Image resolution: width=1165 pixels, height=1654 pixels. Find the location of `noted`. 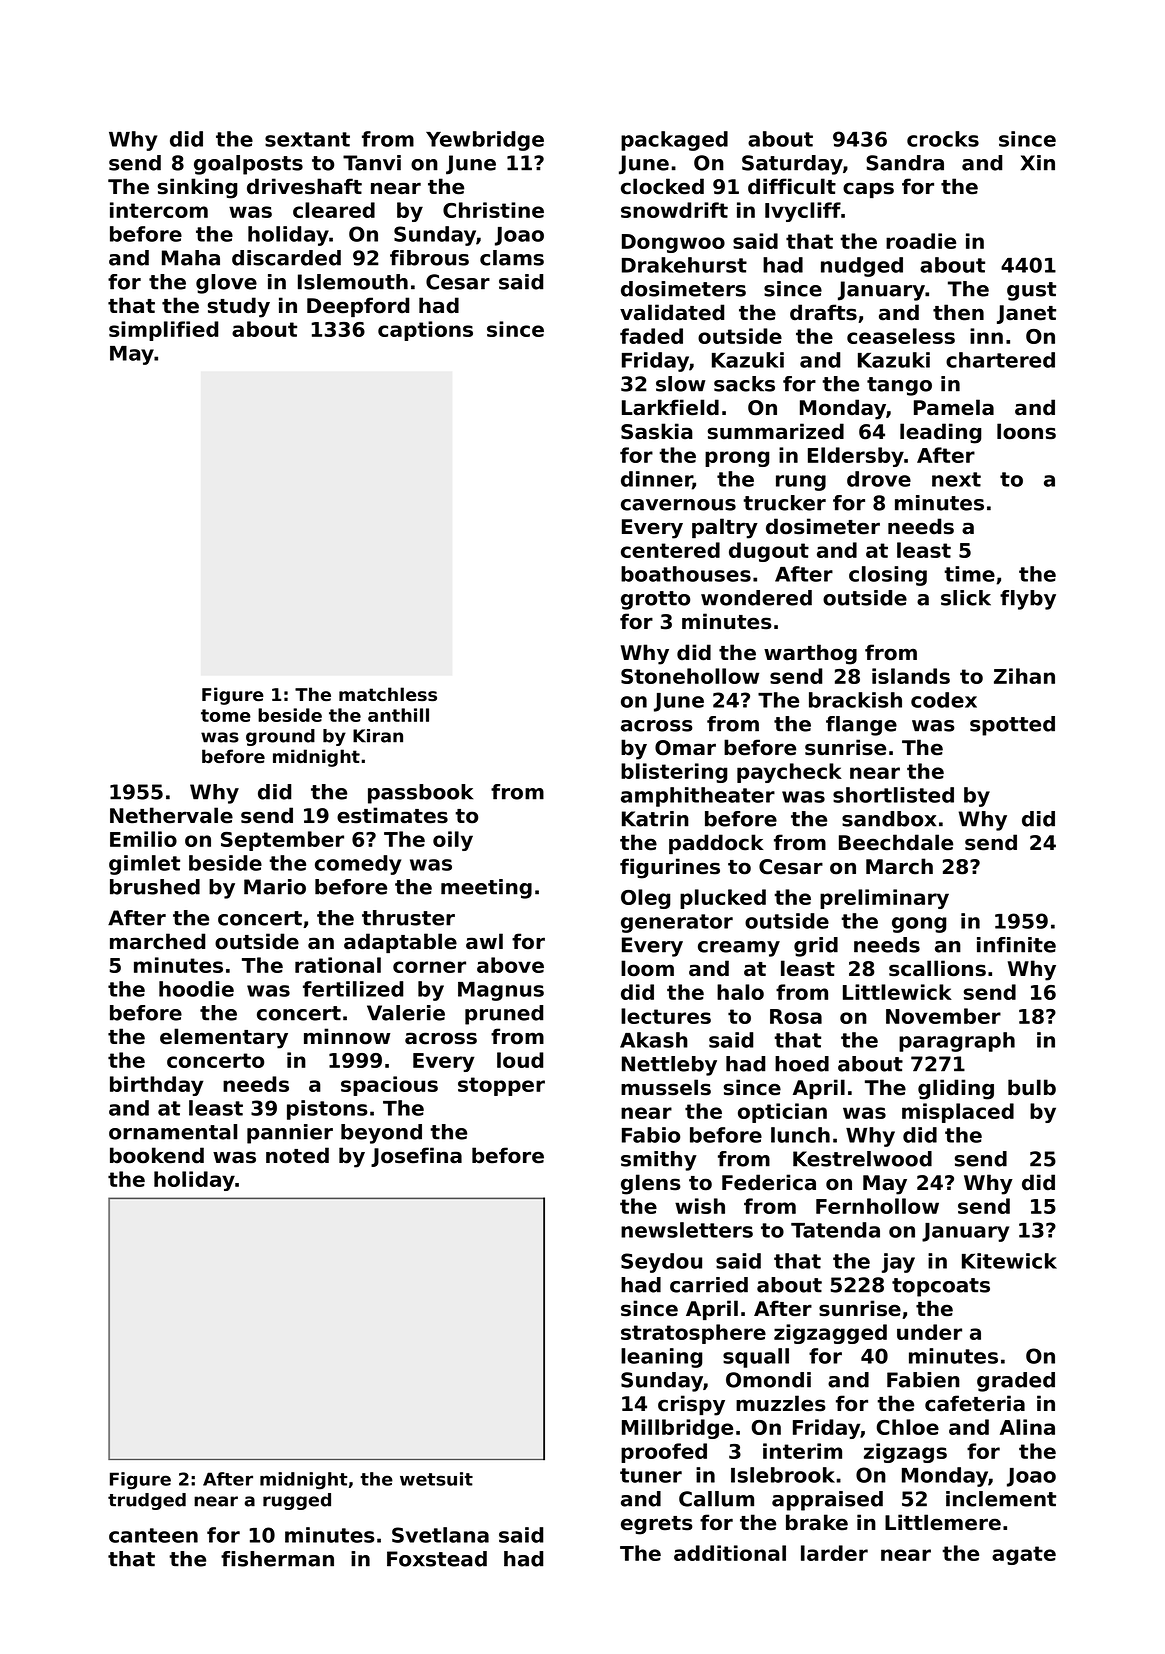

noted is located at coordinates (297, 1155).
